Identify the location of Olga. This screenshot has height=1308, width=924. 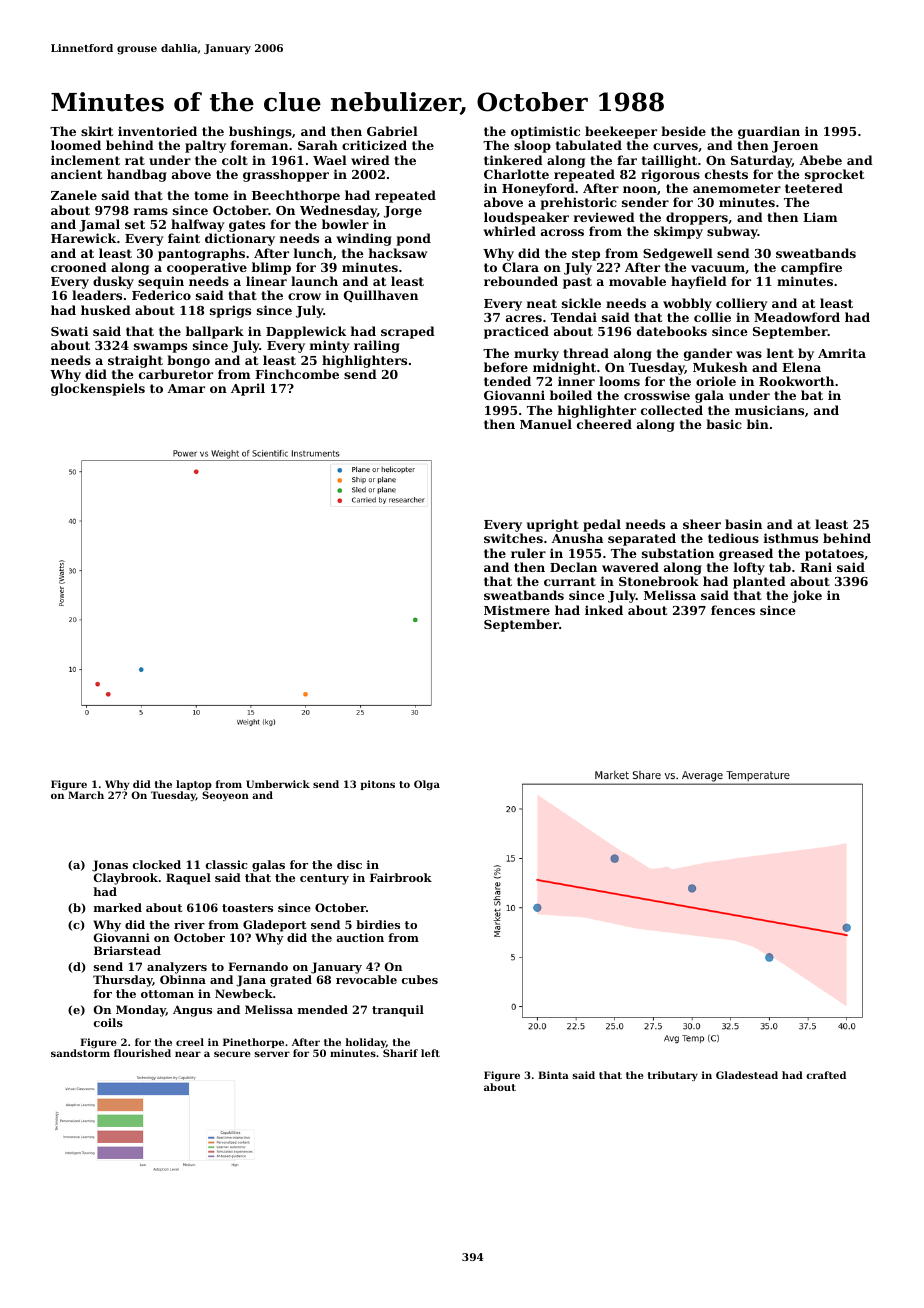
(427, 785).
